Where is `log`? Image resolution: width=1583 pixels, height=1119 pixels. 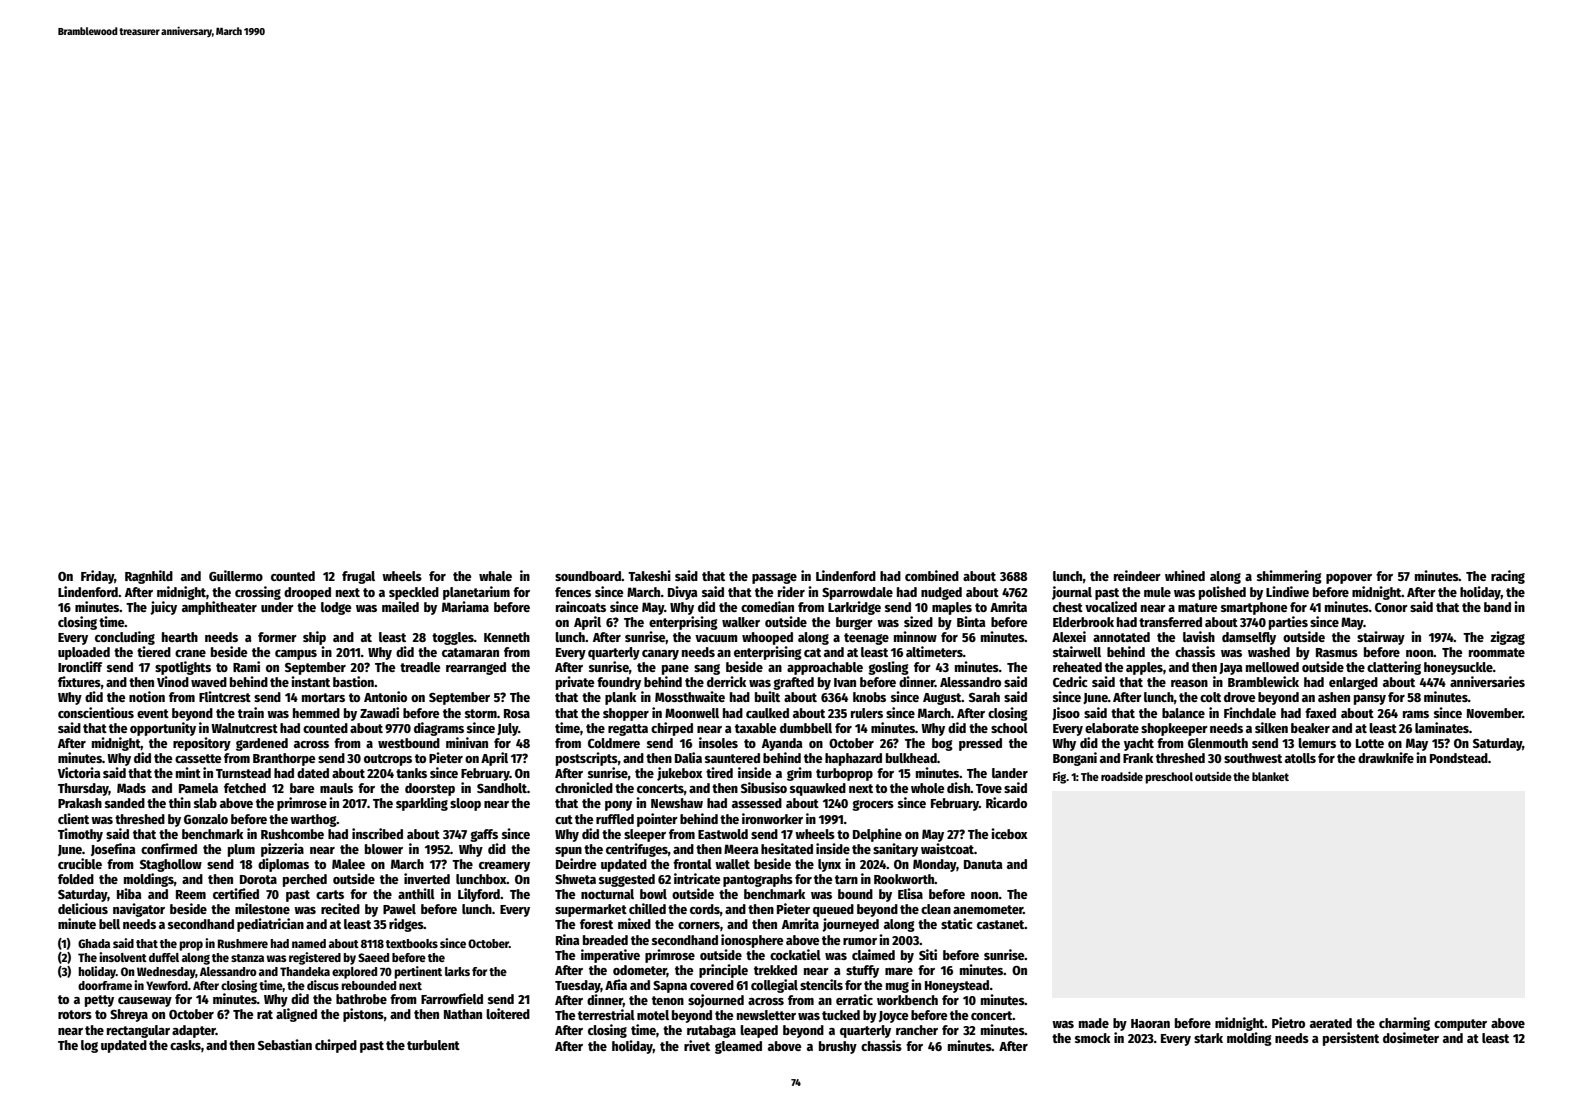 log is located at coordinates (89, 1046).
